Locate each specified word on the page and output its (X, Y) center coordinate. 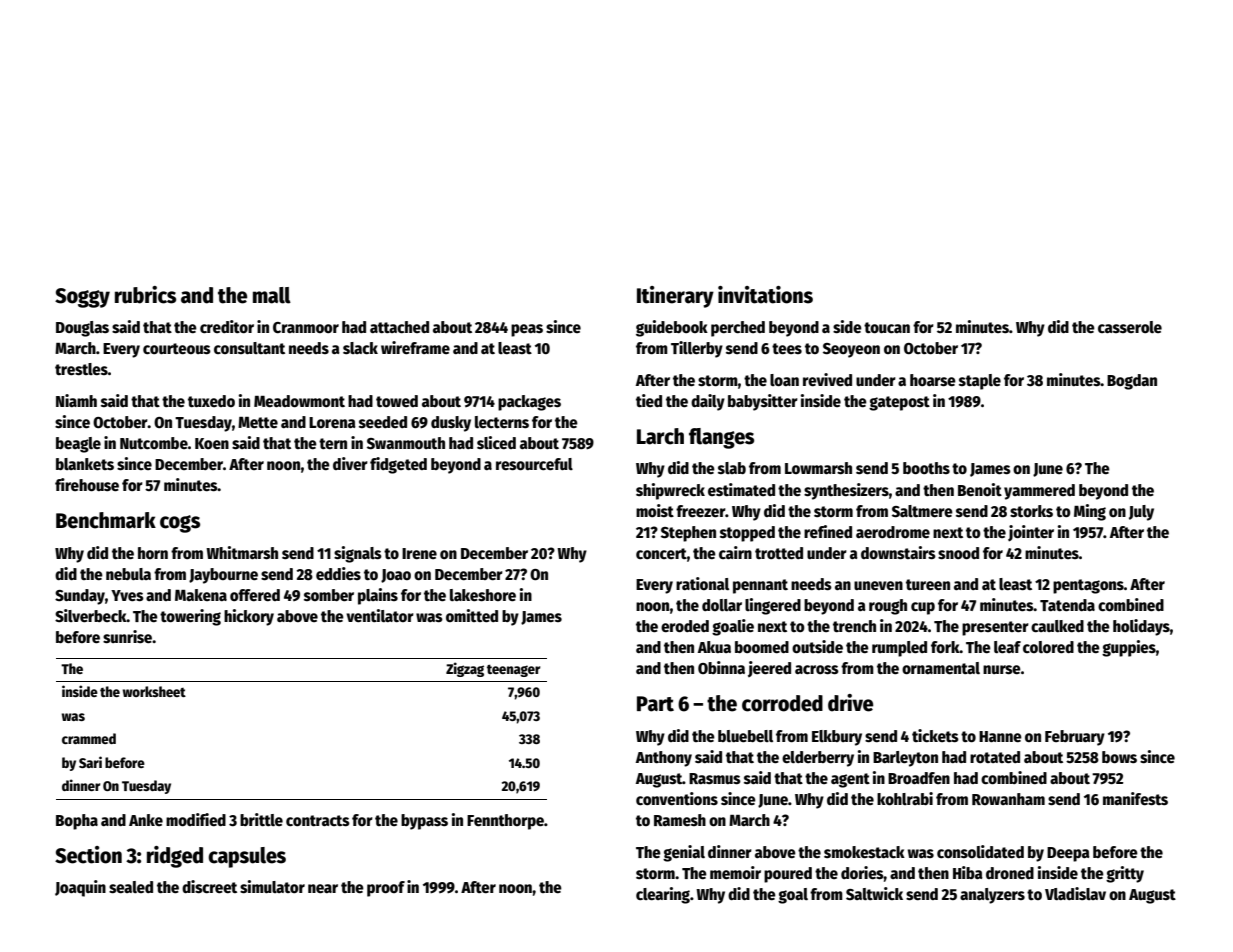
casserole (1130, 327)
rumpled (899, 649)
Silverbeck (91, 616)
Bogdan (1132, 382)
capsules (247, 857)
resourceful (534, 464)
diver (350, 463)
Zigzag (465, 669)
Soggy (82, 298)
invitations (765, 295)
